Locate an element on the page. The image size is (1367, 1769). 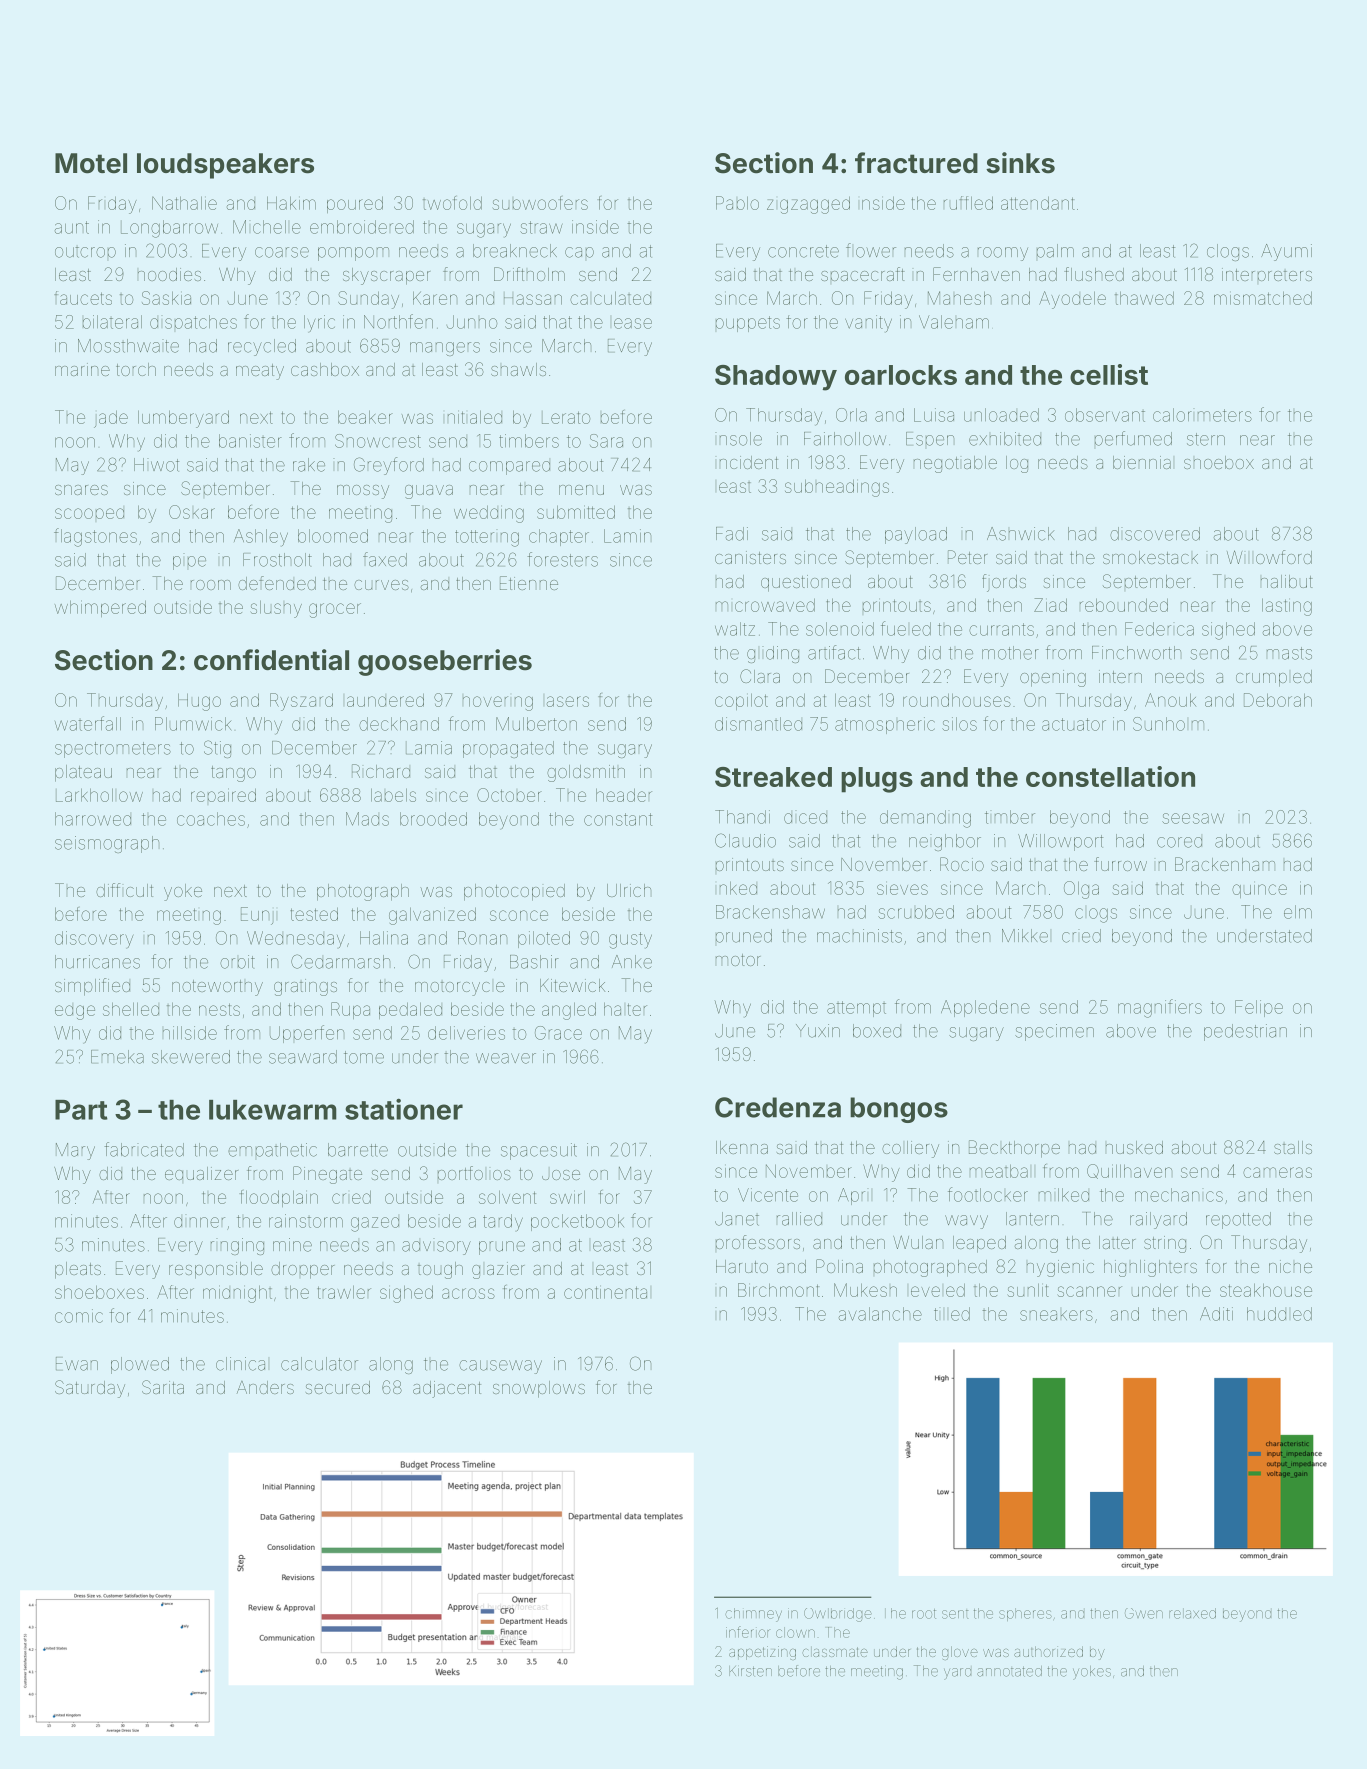
mine is located at coordinates (292, 1245).
